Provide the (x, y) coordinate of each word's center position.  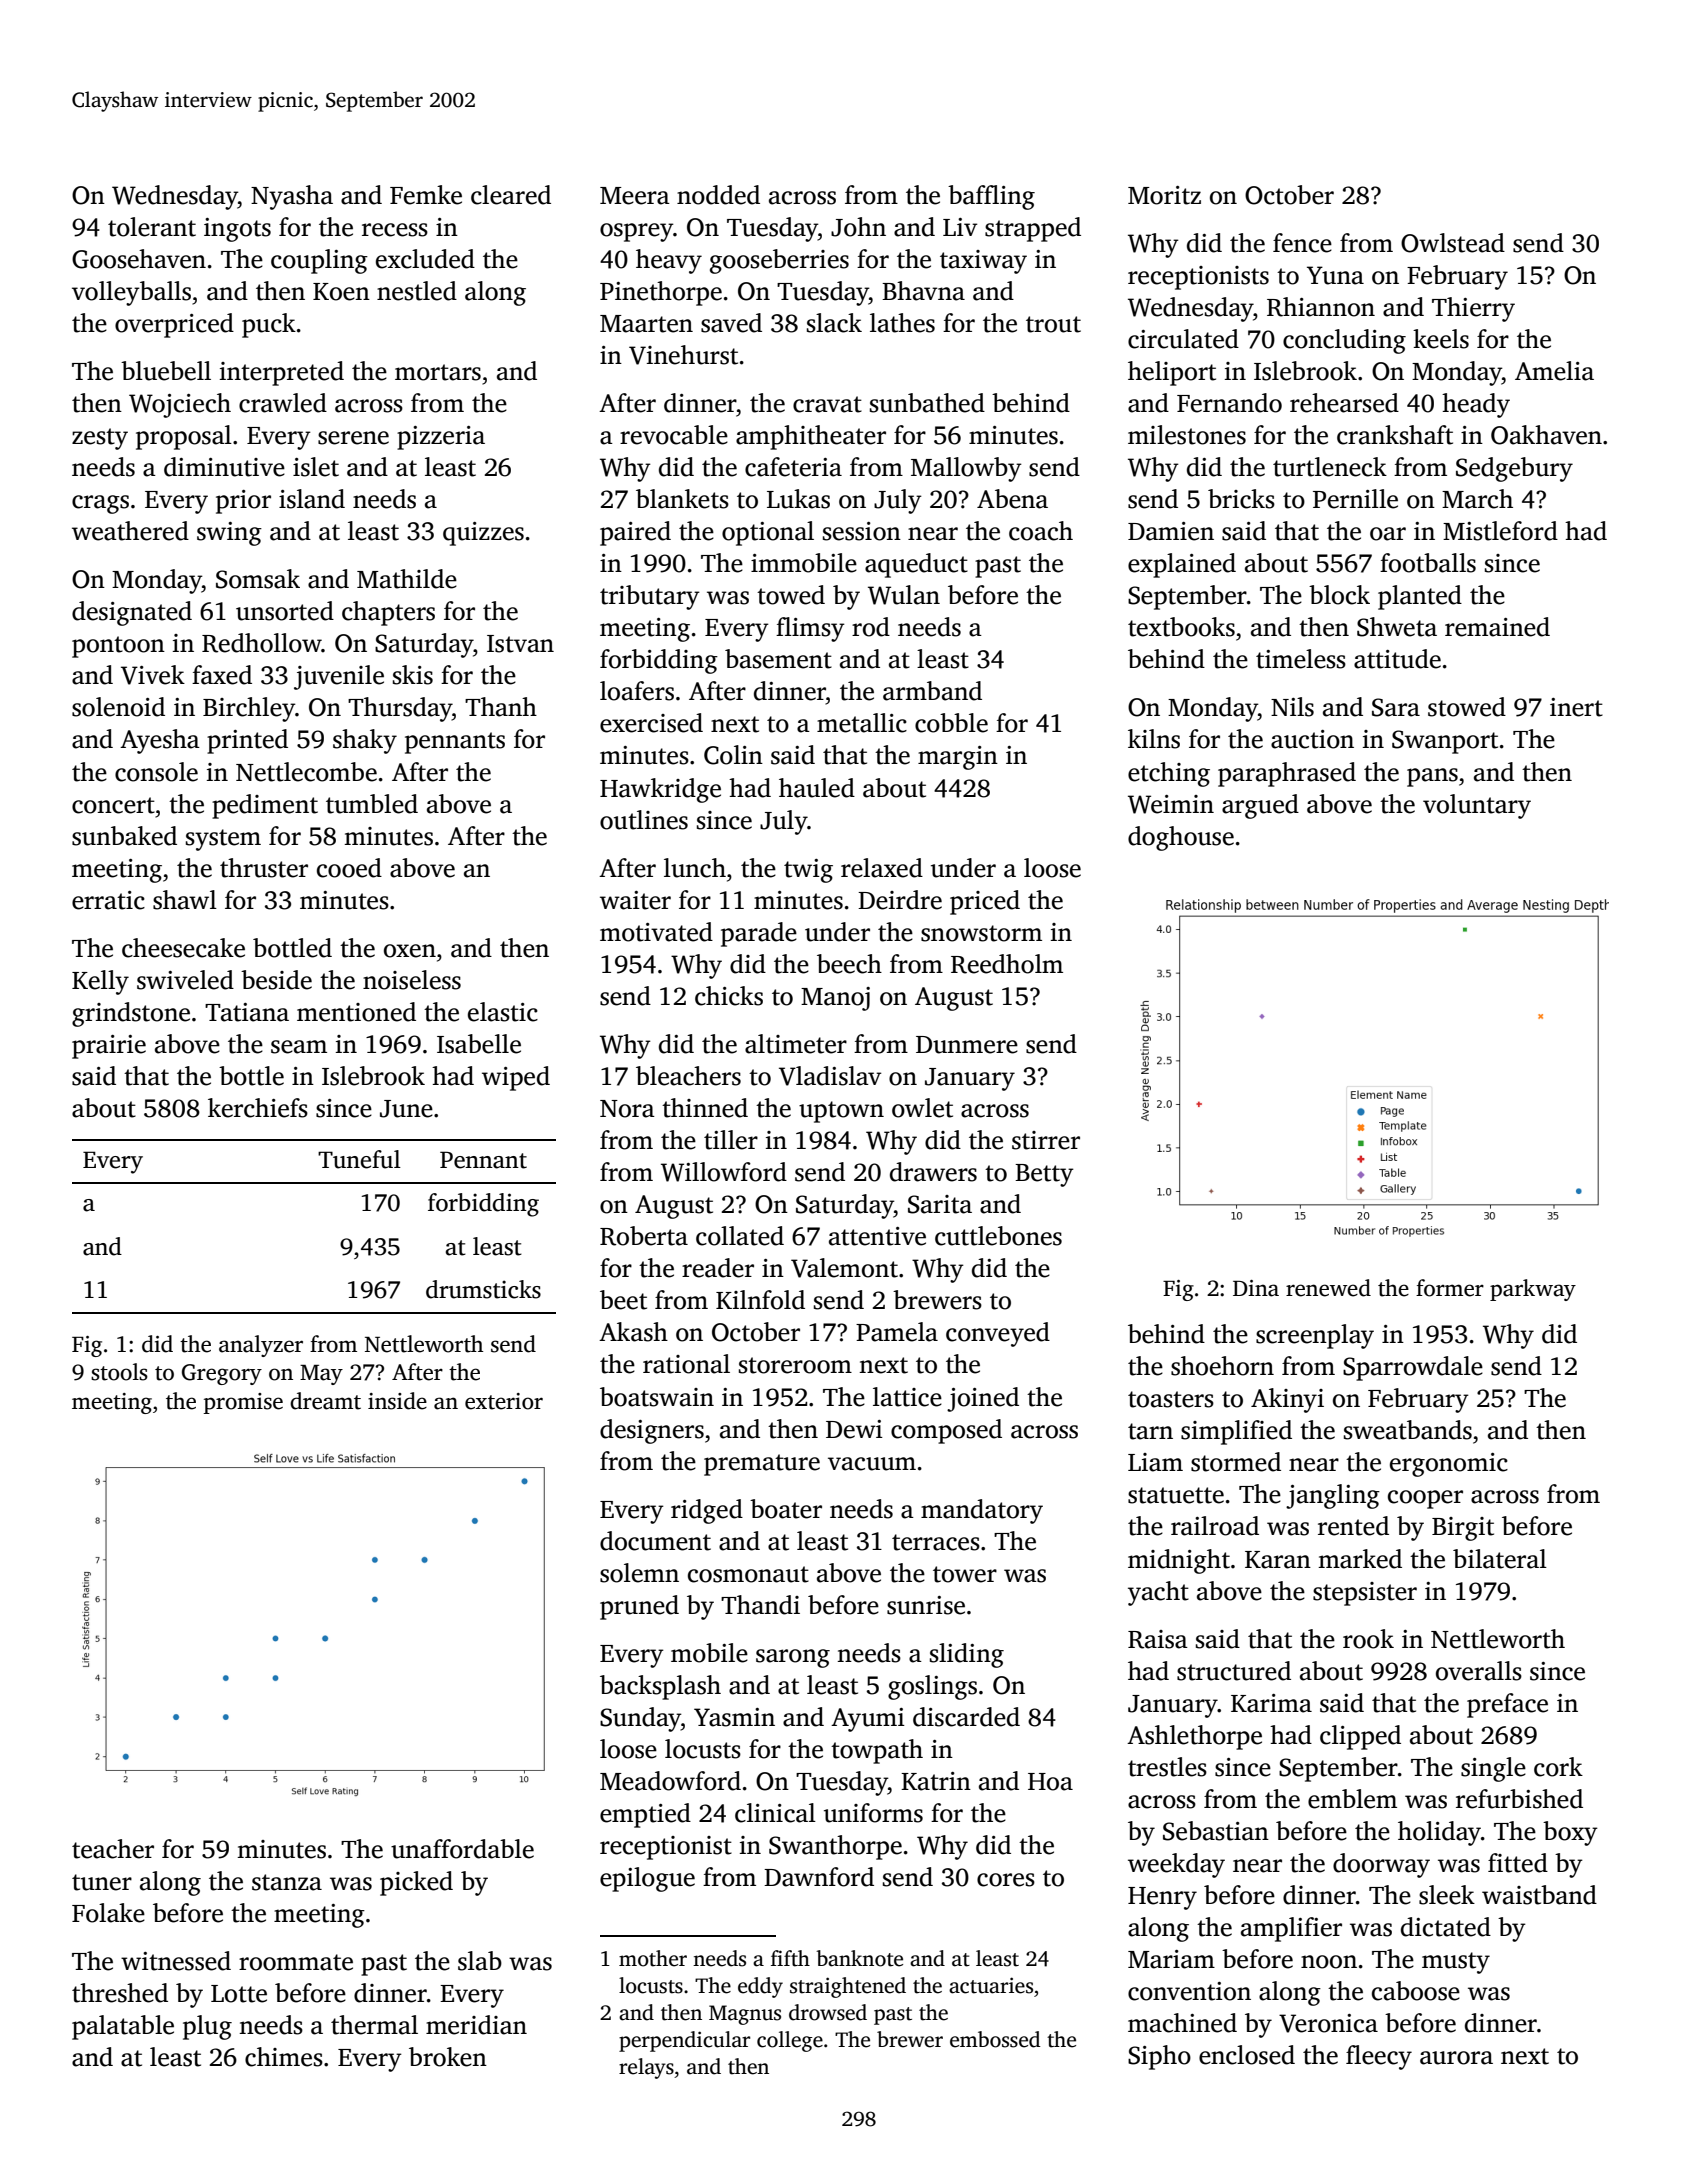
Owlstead (1453, 243)
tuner (102, 1882)
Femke (426, 195)
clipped (1360, 1737)
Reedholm (1007, 964)
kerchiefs (258, 1108)
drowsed (828, 2012)
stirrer (1046, 1140)
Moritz (1164, 195)
